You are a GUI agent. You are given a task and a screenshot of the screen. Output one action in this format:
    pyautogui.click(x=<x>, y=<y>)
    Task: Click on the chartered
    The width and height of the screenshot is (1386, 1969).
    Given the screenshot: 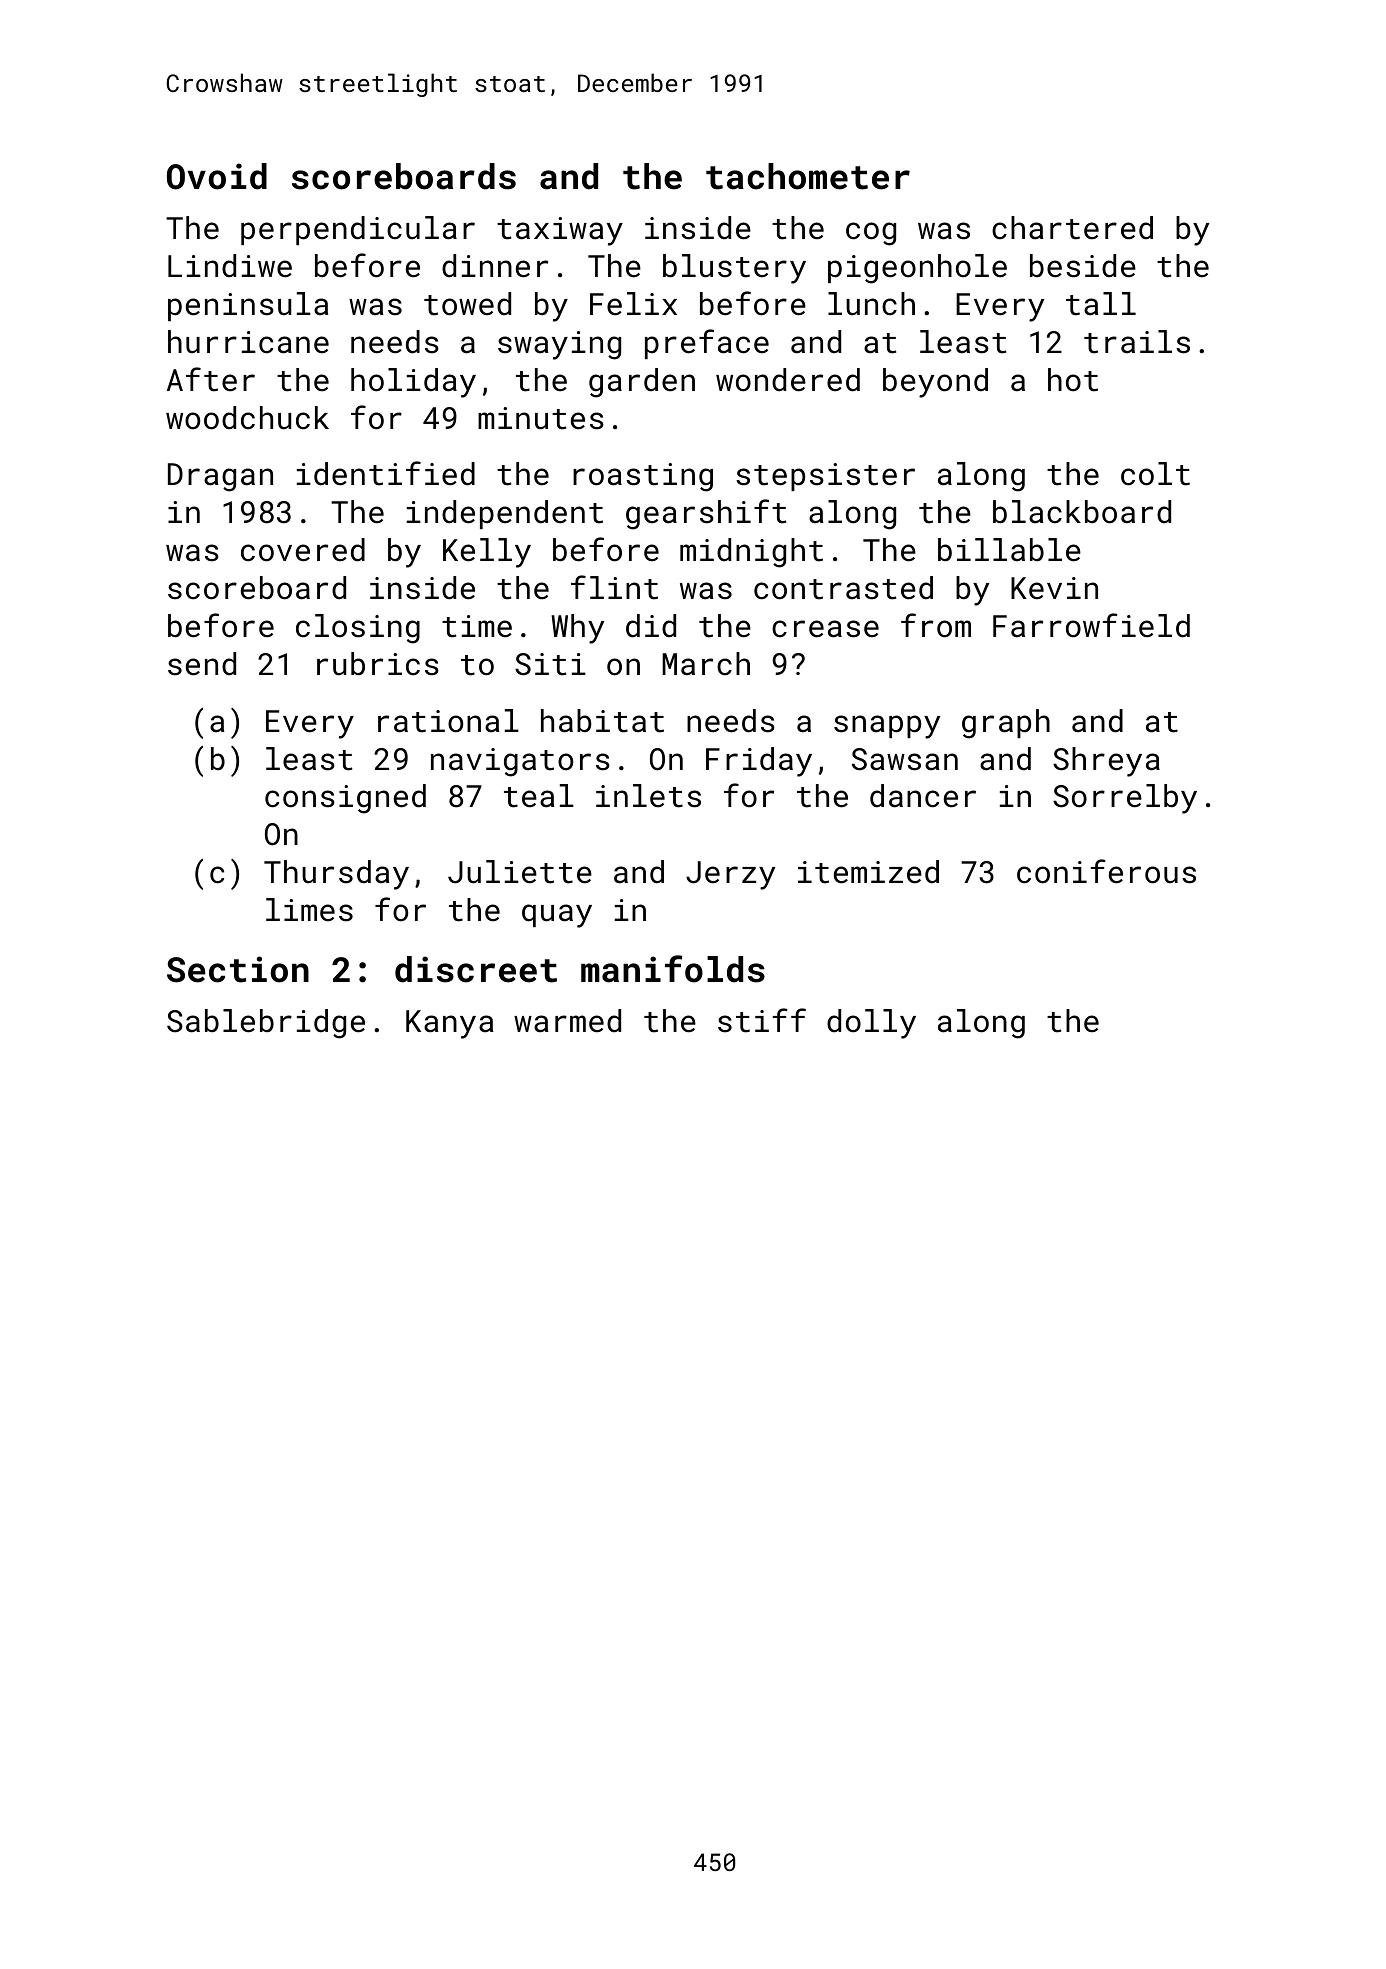 What is the action you would take?
    pyautogui.click(x=1072, y=228)
